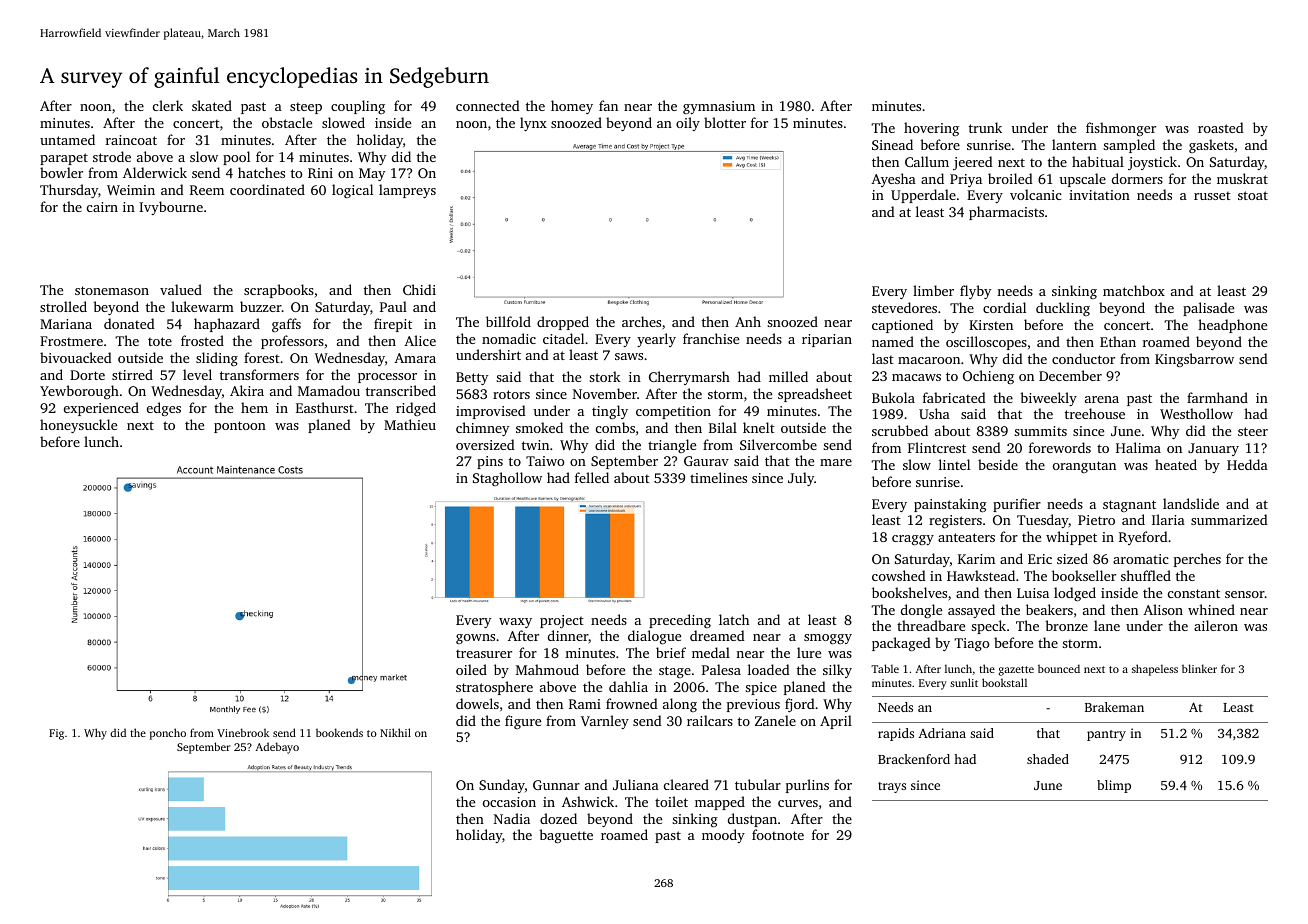  Describe the element at coordinates (512, 818) in the screenshot. I see `Nadia` at that location.
